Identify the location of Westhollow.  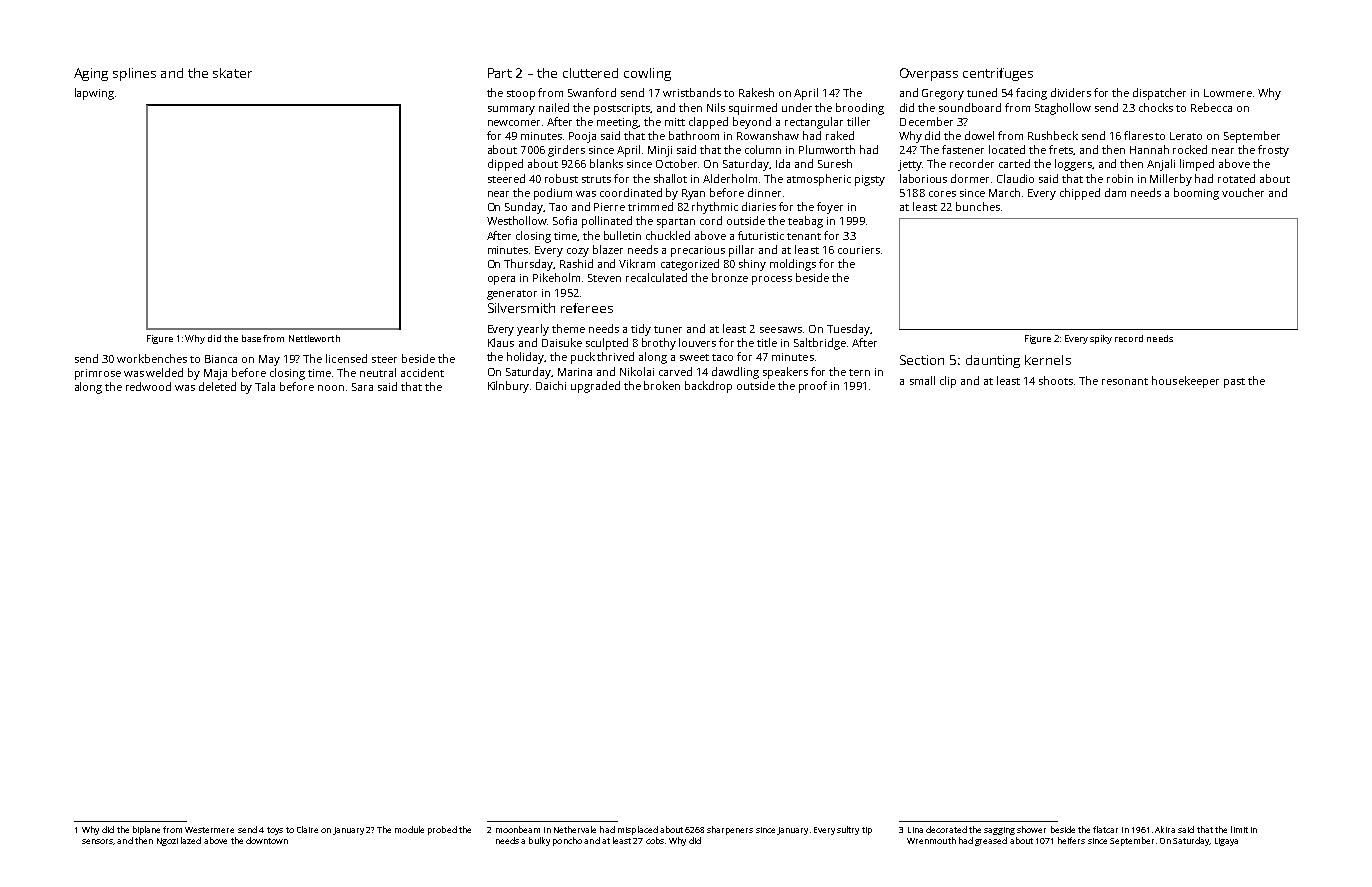
(517, 220).
